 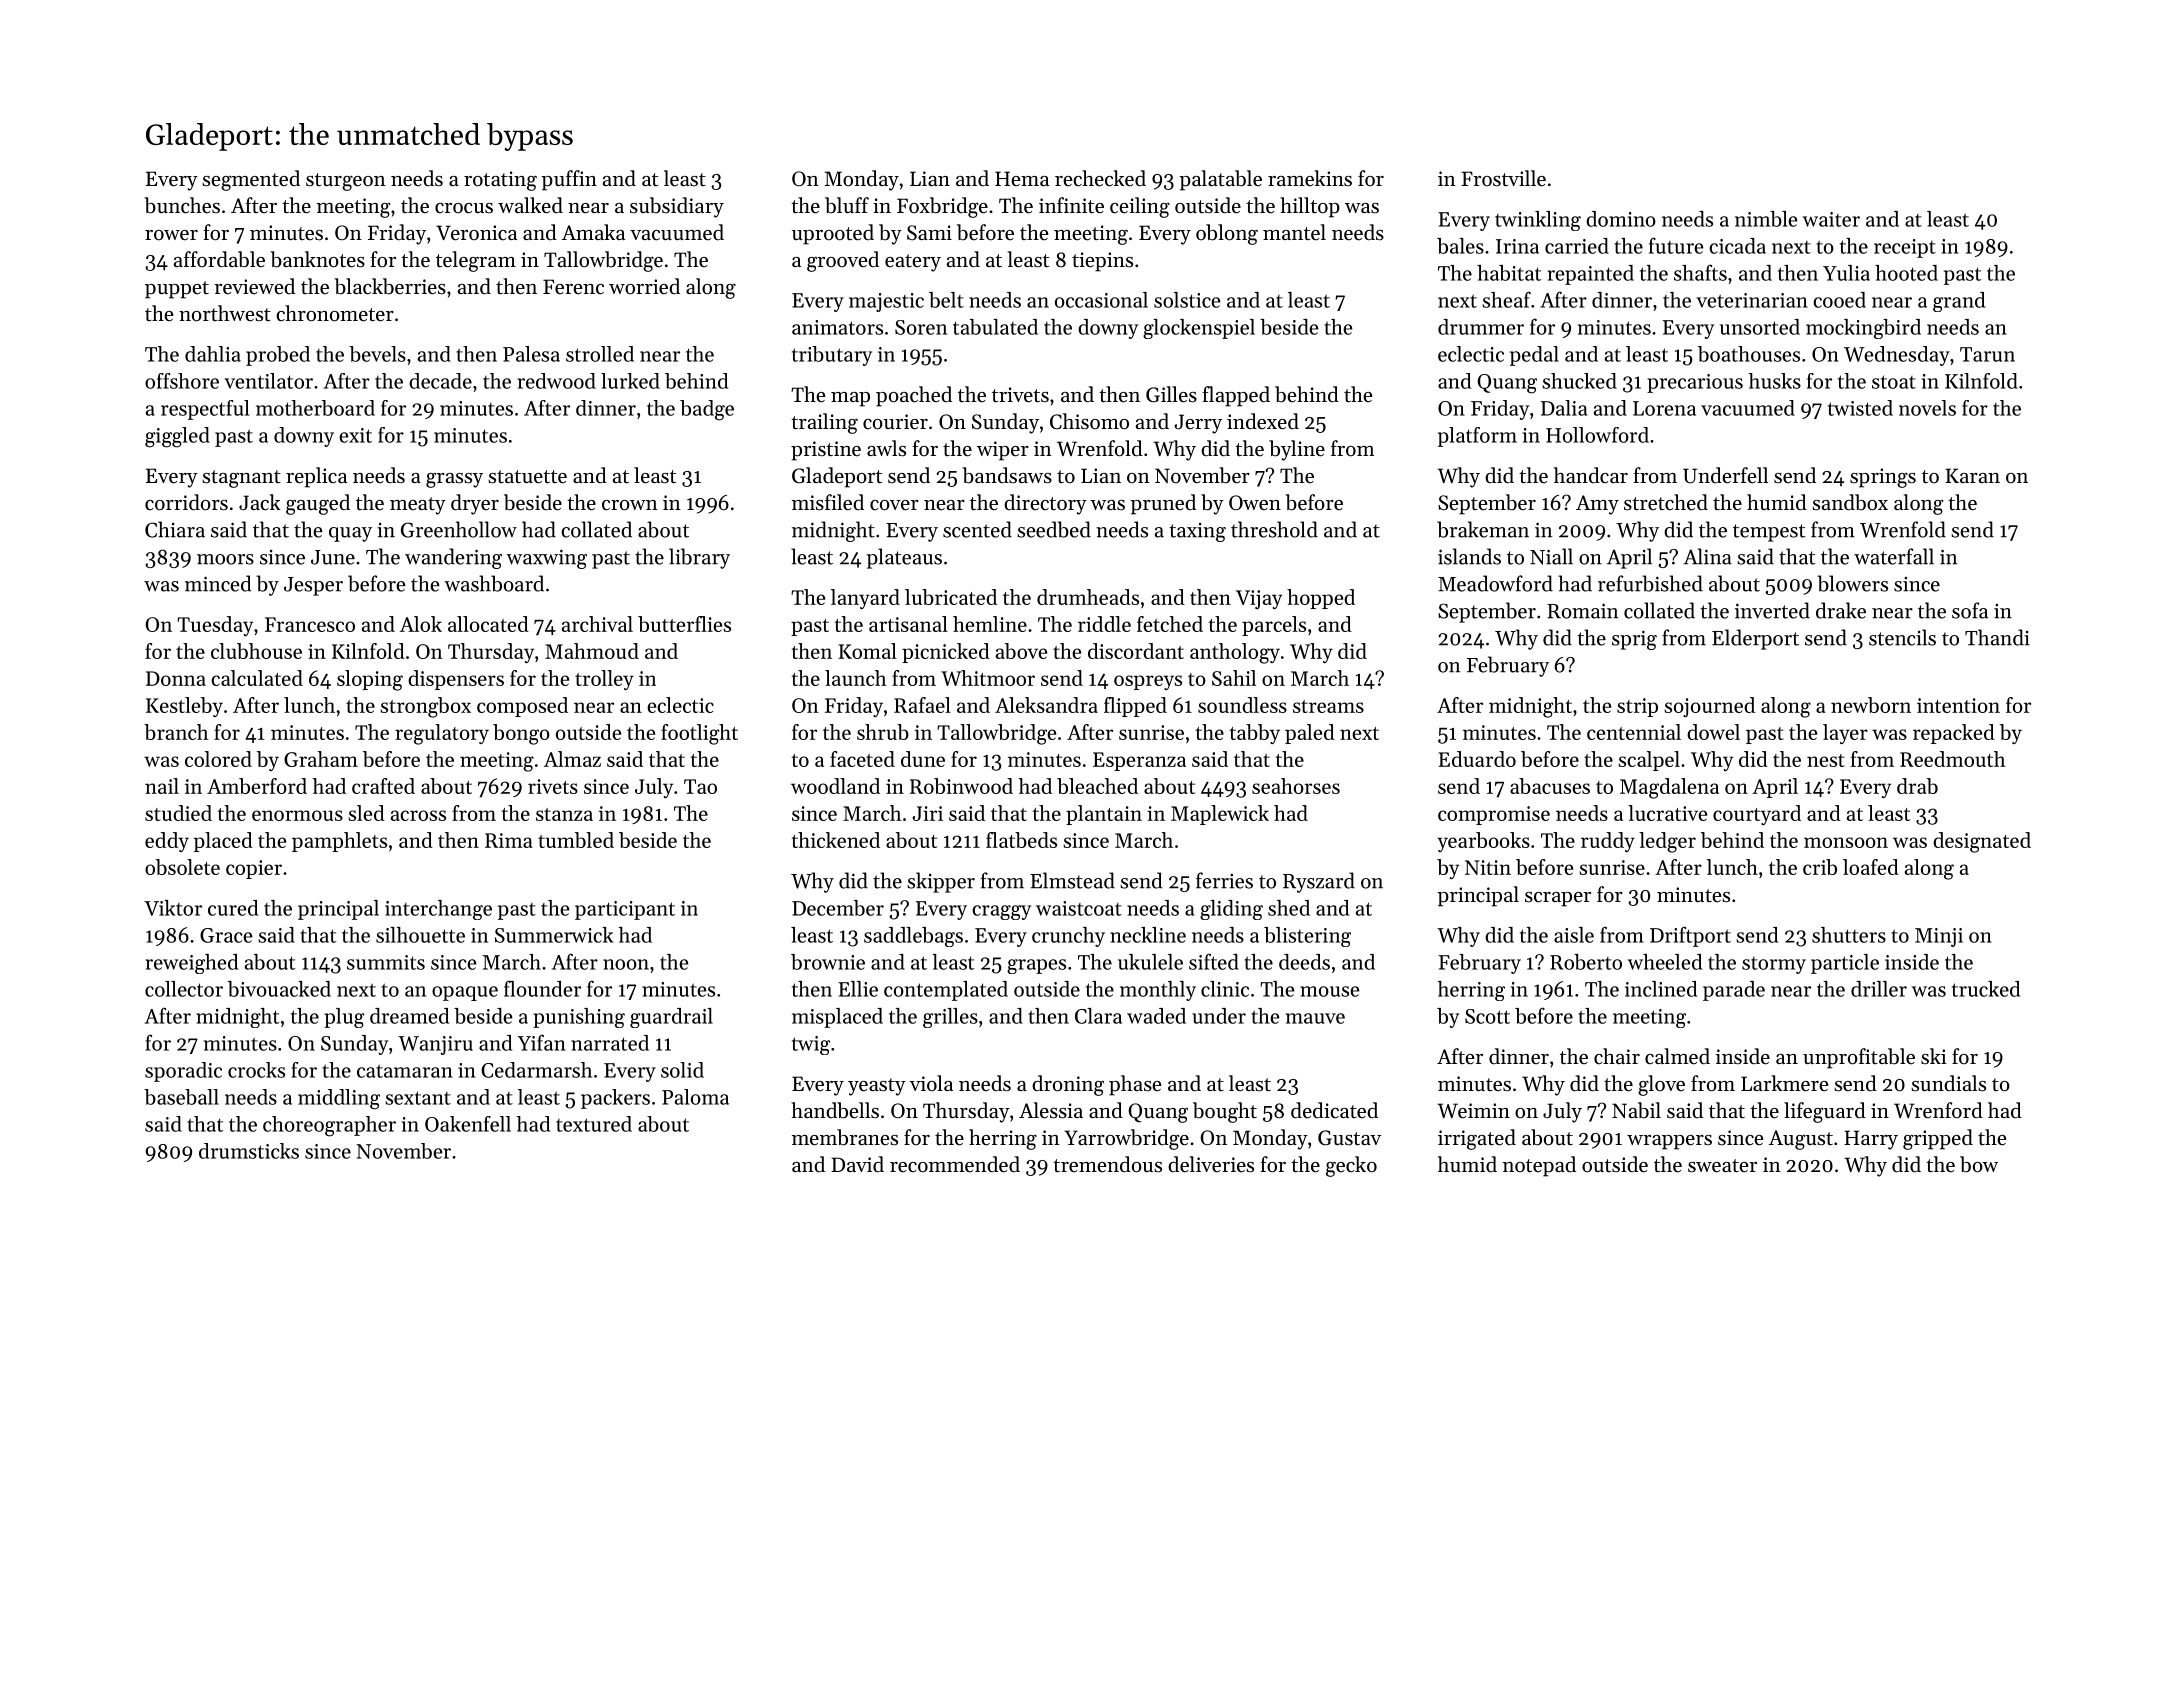 I want to click on lubricated, so click(x=951, y=597).
